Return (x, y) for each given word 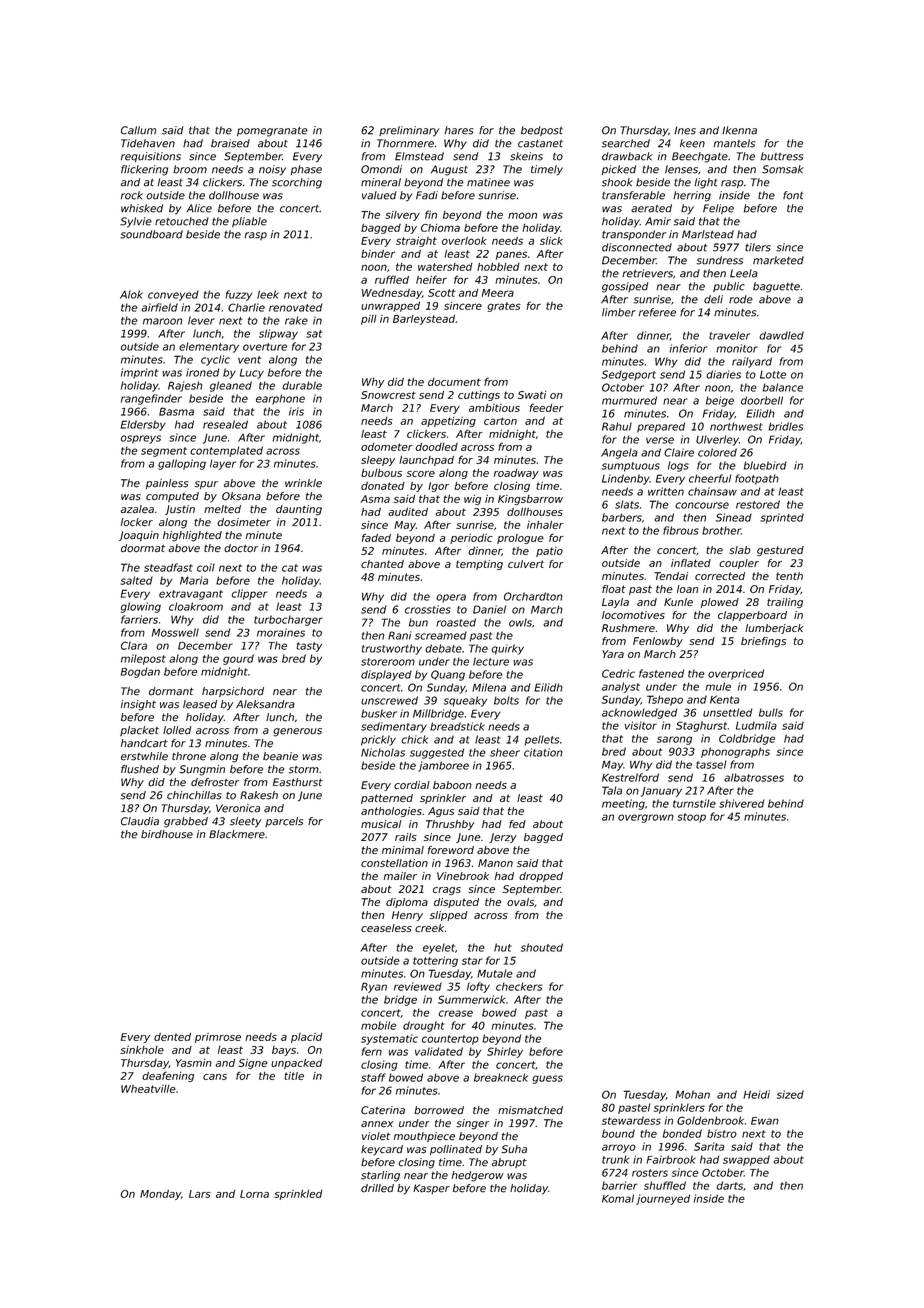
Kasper (431, 1189)
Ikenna (739, 130)
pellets (542, 740)
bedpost (542, 131)
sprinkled (298, 1195)
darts (729, 1185)
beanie (280, 756)
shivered (741, 803)
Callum (138, 130)
